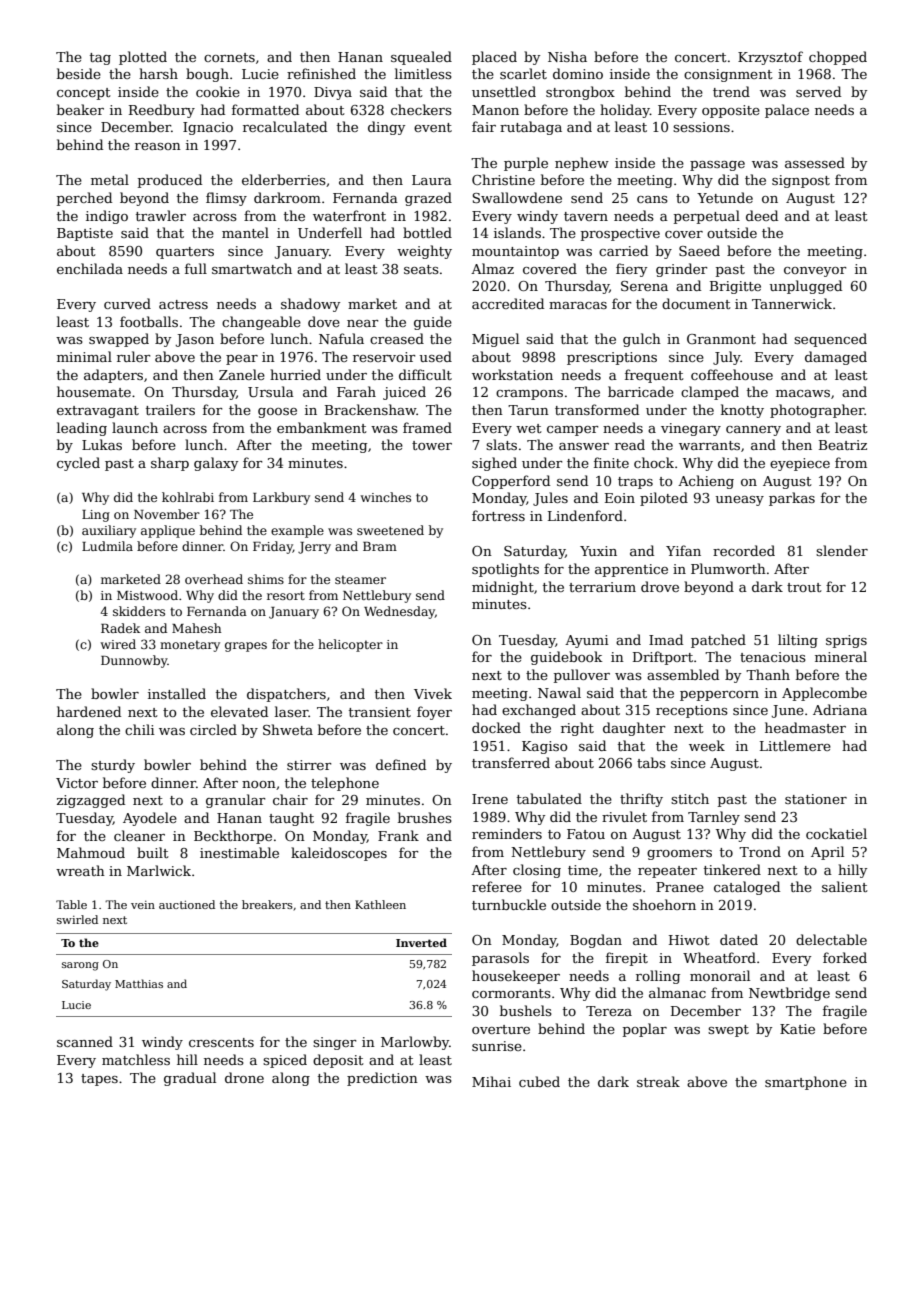  I want to click on winches, so click(386, 497).
